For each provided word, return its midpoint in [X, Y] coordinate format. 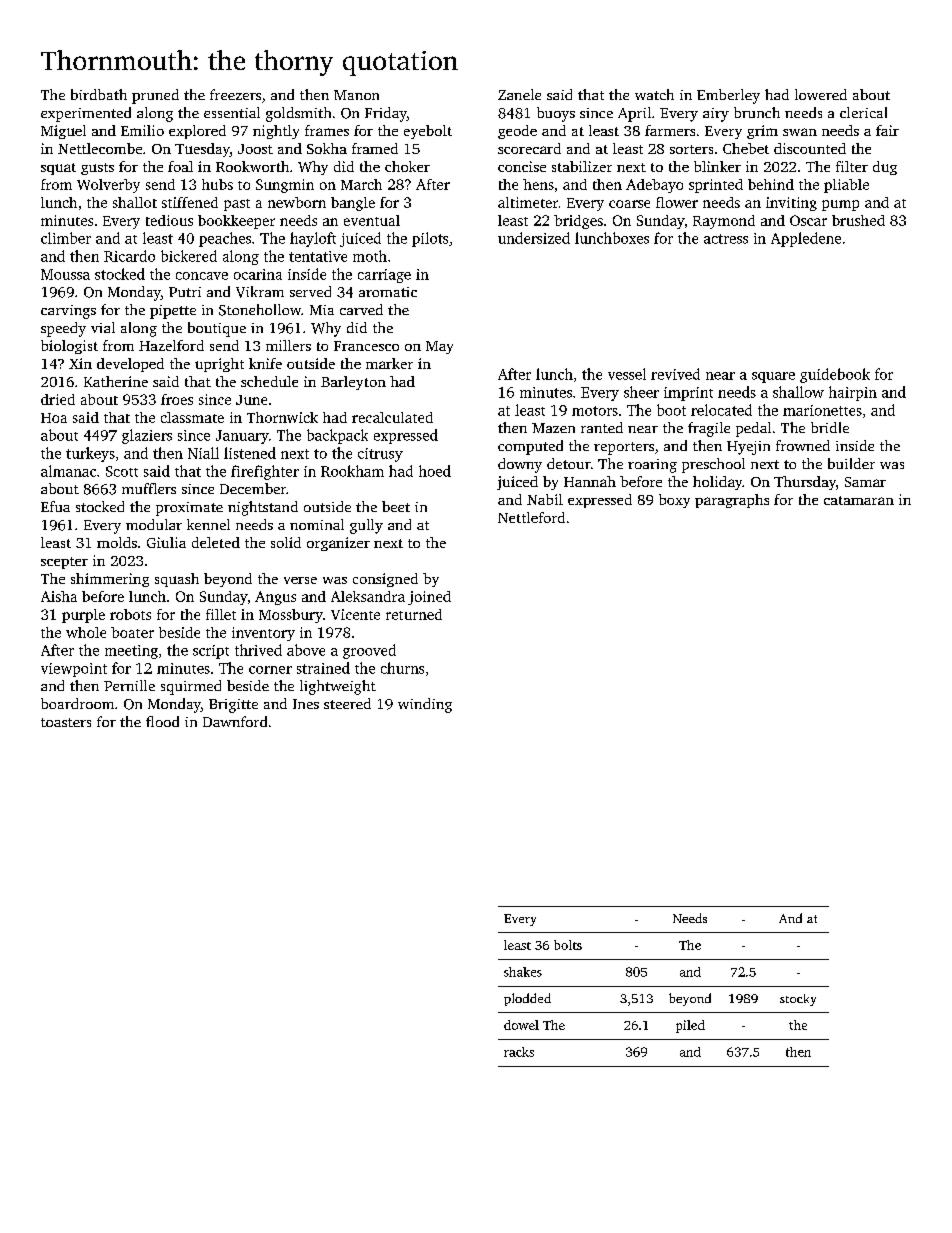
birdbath [99, 94]
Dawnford [235, 721]
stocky [798, 1000]
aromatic [388, 292]
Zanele [519, 94]
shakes [523, 972]
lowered [821, 94]
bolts [568, 945]
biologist [69, 347]
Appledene [806, 239]
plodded [527, 999]
